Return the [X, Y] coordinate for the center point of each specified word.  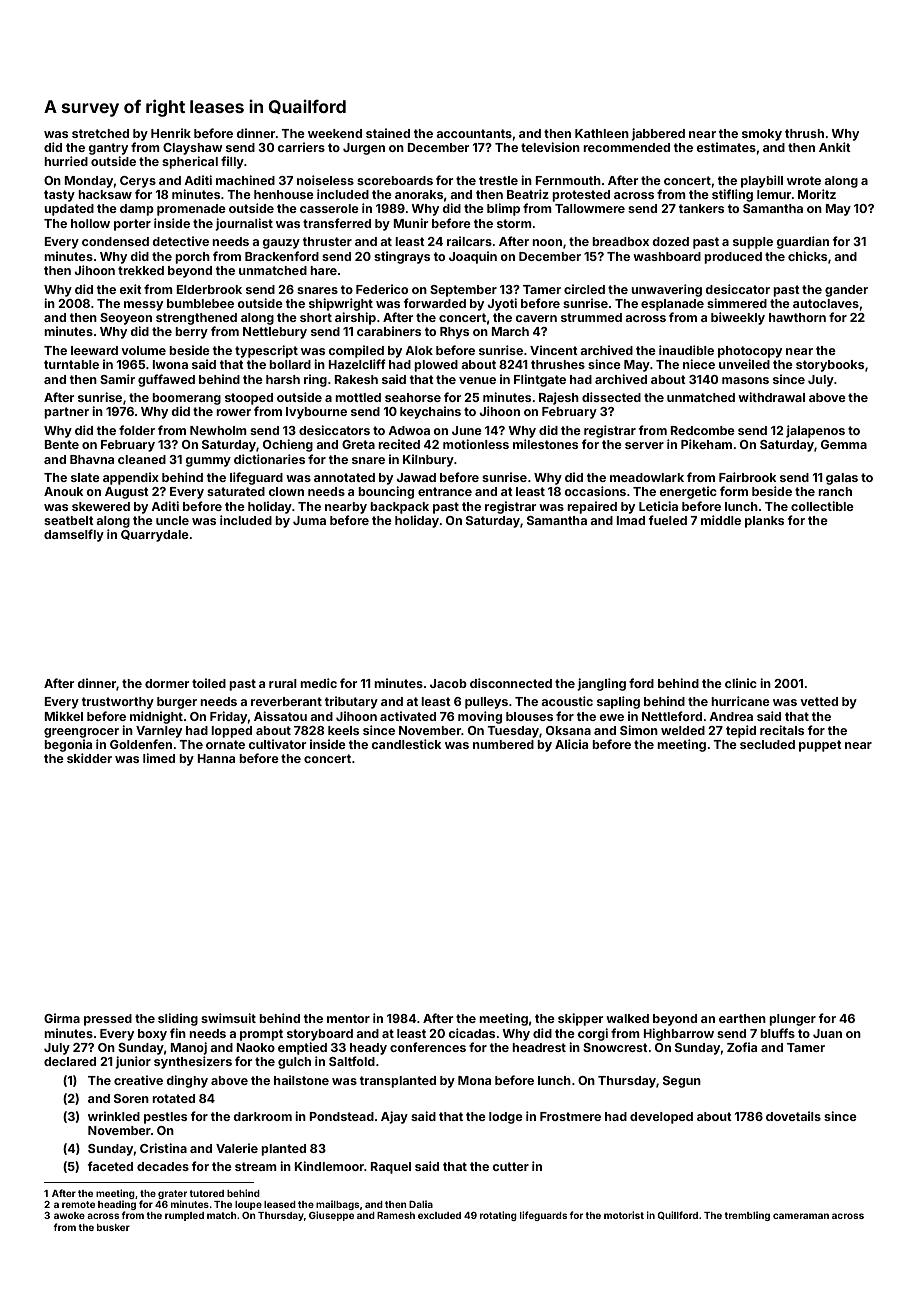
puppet [820, 746]
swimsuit [228, 1018]
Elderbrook [209, 289]
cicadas [471, 1033]
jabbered [658, 134]
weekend [335, 133]
